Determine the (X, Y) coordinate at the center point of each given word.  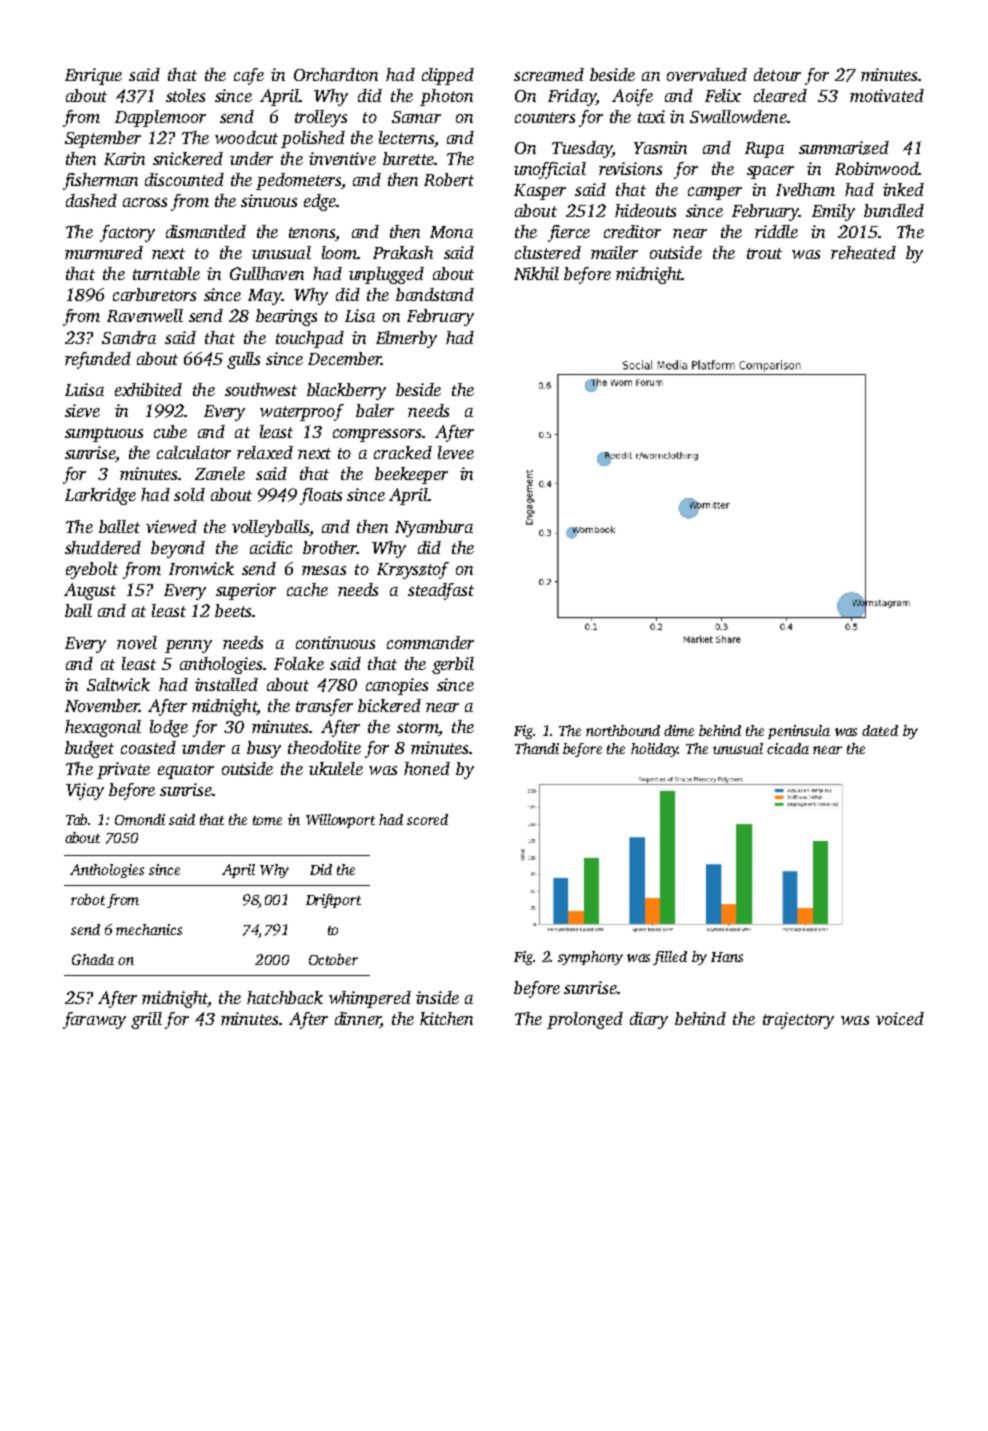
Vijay (85, 791)
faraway (94, 1020)
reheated (863, 252)
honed (427, 768)
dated (880, 730)
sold (189, 494)
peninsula (799, 732)
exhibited (148, 389)
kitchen (446, 1018)
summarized (844, 148)
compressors (377, 435)
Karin (124, 158)
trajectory (798, 1020)
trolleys (321, 118)
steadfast (441, 591)
